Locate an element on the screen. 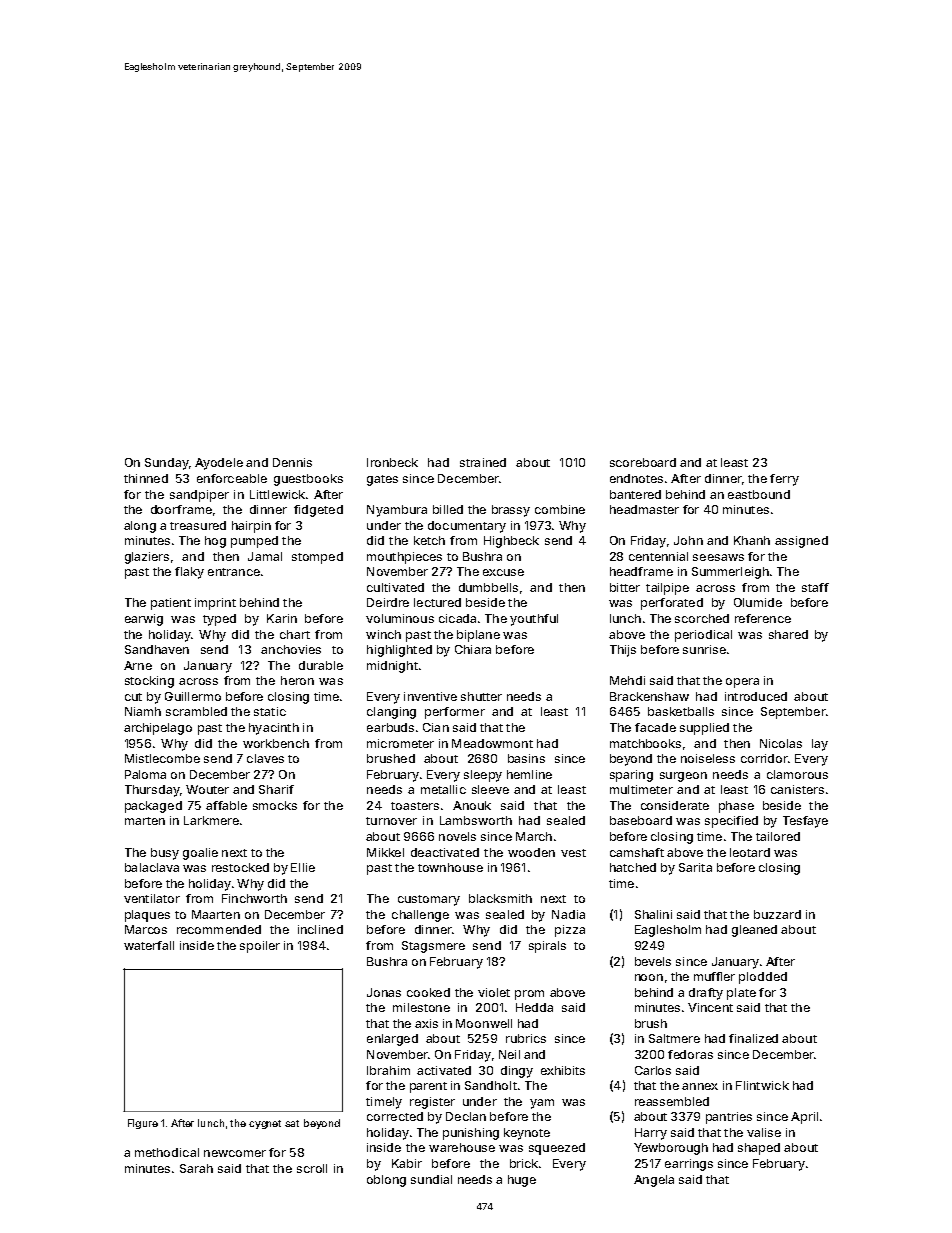 Image resolution: width=952 pixels, height=1233 pixels. scoreboard is located at coordinates (643, 462).
